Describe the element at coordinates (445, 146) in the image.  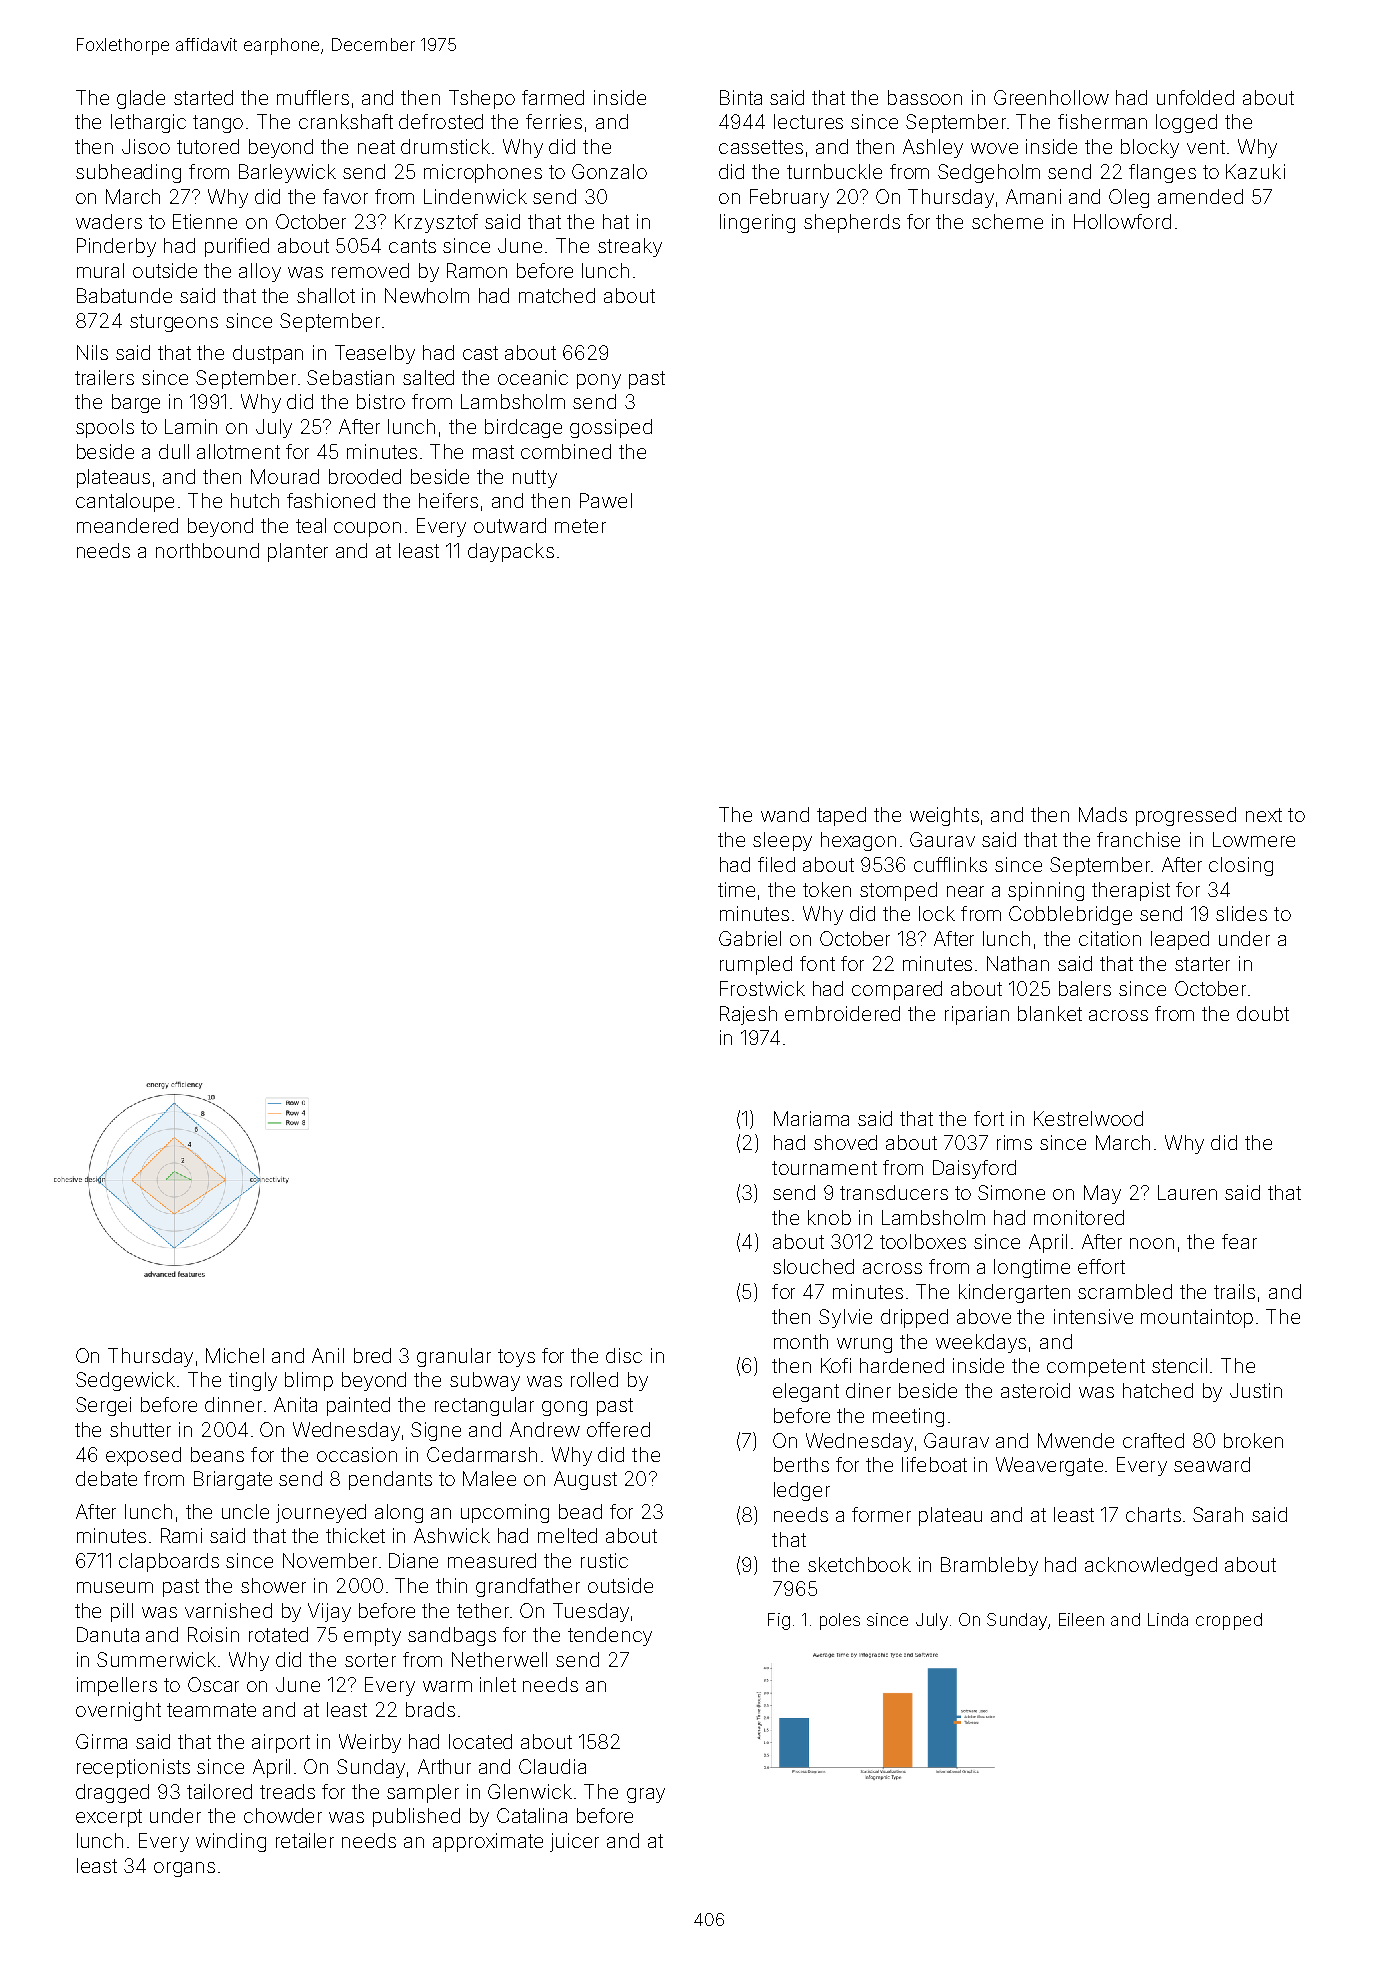
I see `drumstick` at that location.
